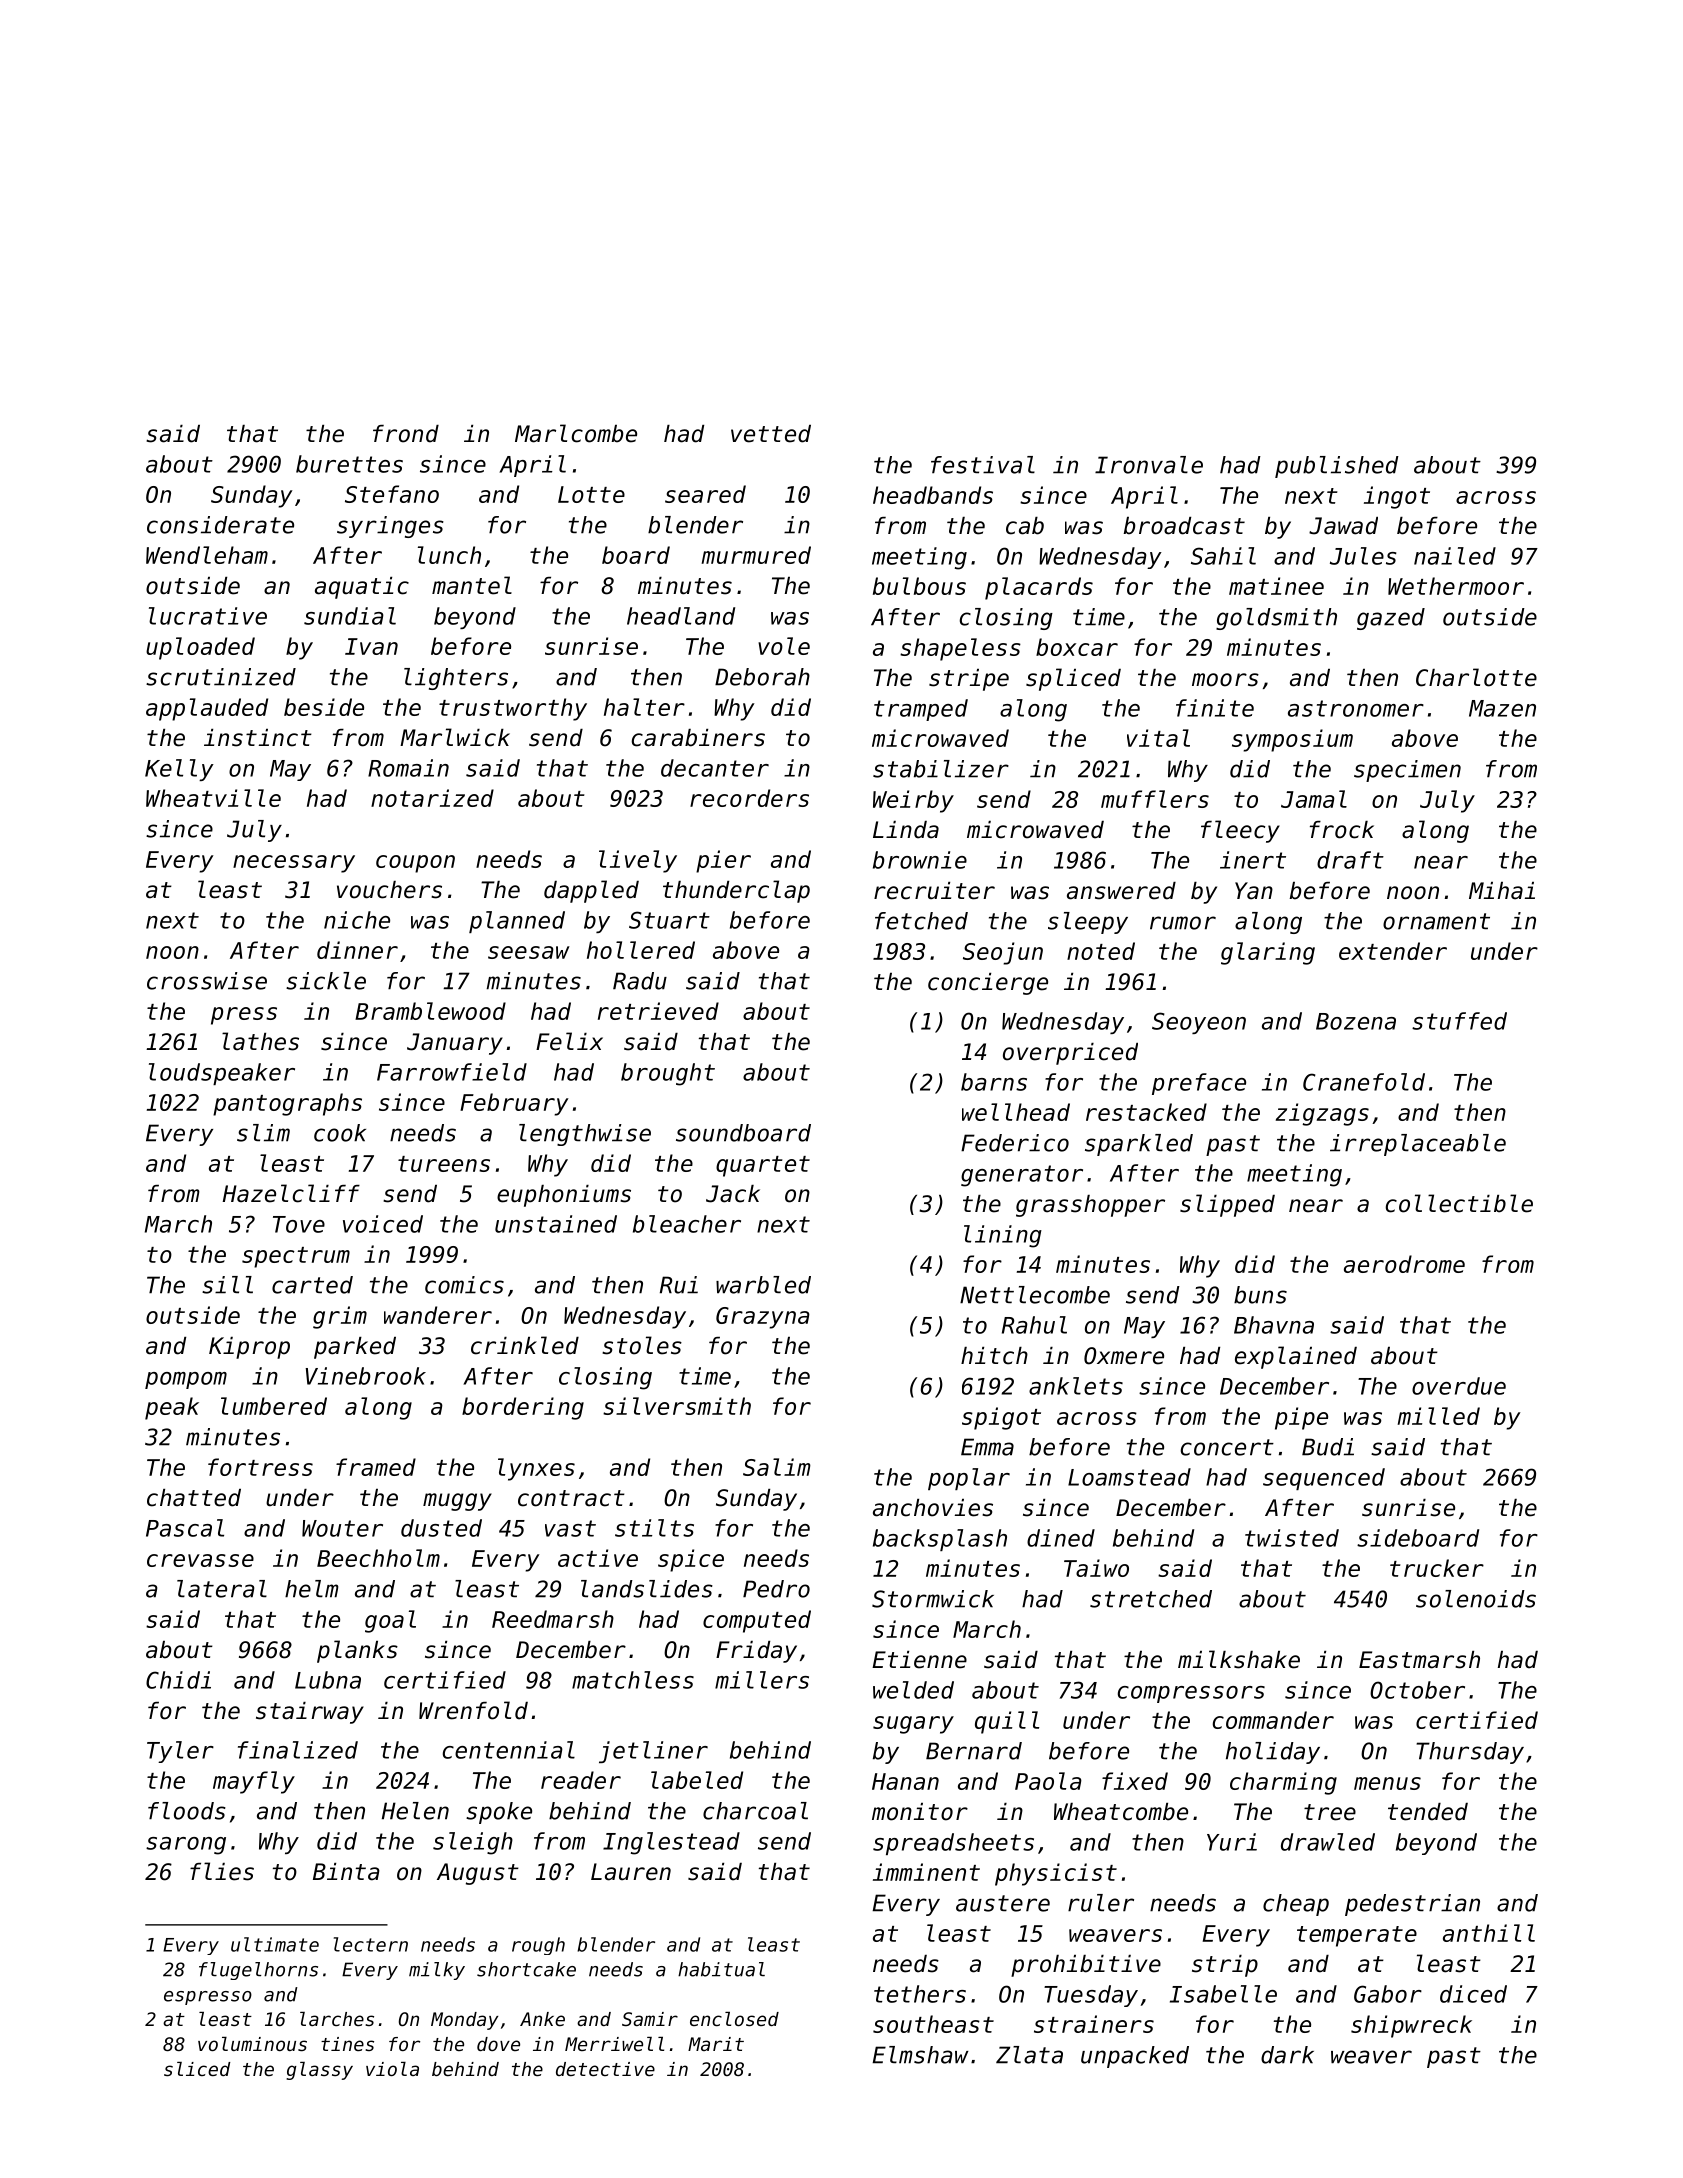 The width and height of the screenshot is (1683, 2178). I want to click on beside, so click(324, 707).
